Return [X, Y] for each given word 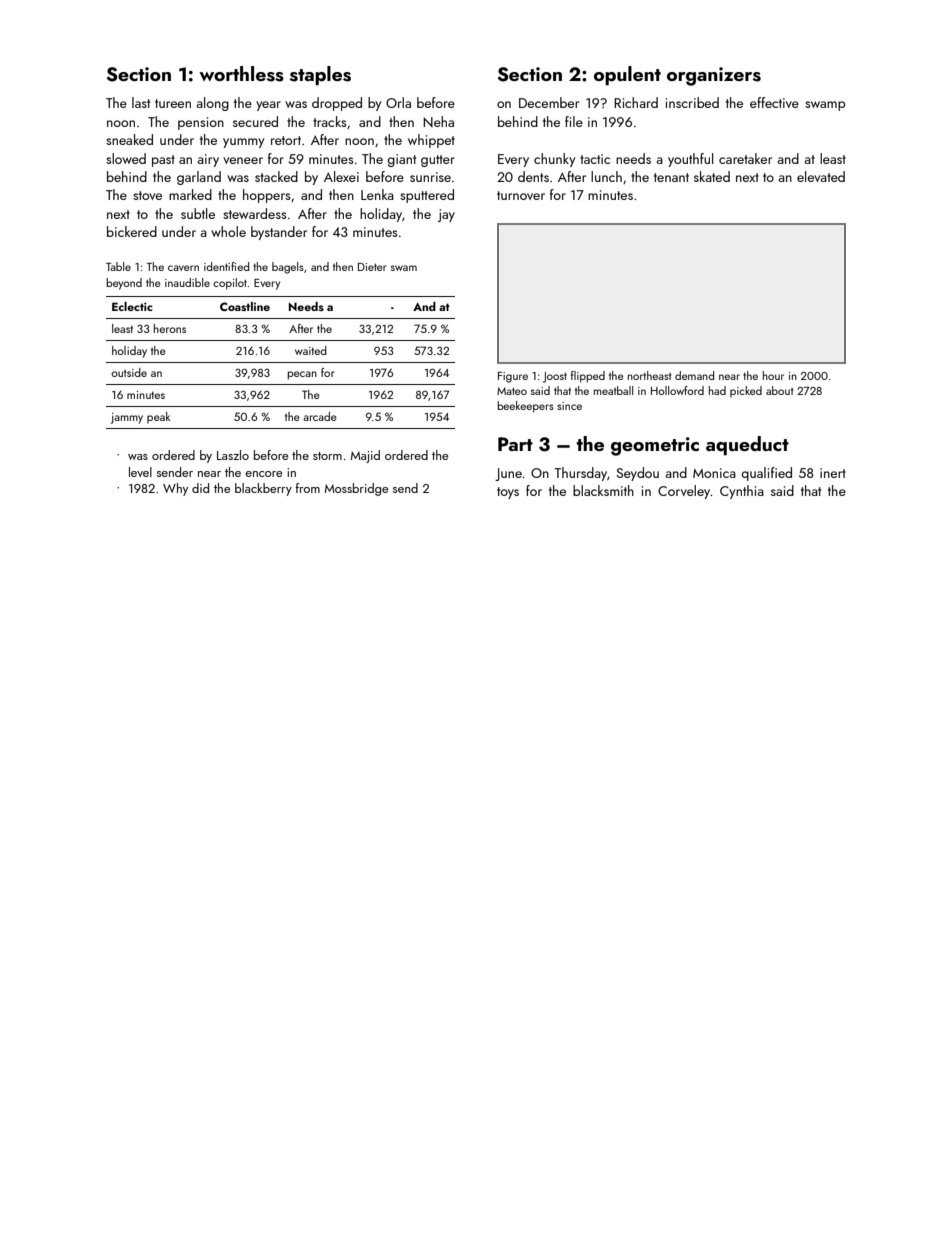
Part [515, 444]
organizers [714, 76]
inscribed [692, 102]
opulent [627, 75]
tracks [329, 121]
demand [694, 375]
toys [508, 493]
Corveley [684, 492]
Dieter [372, 267]
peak [158, 418]
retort [286, 140]
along [213, 104]
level [140, 472]
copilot [230, 284]
